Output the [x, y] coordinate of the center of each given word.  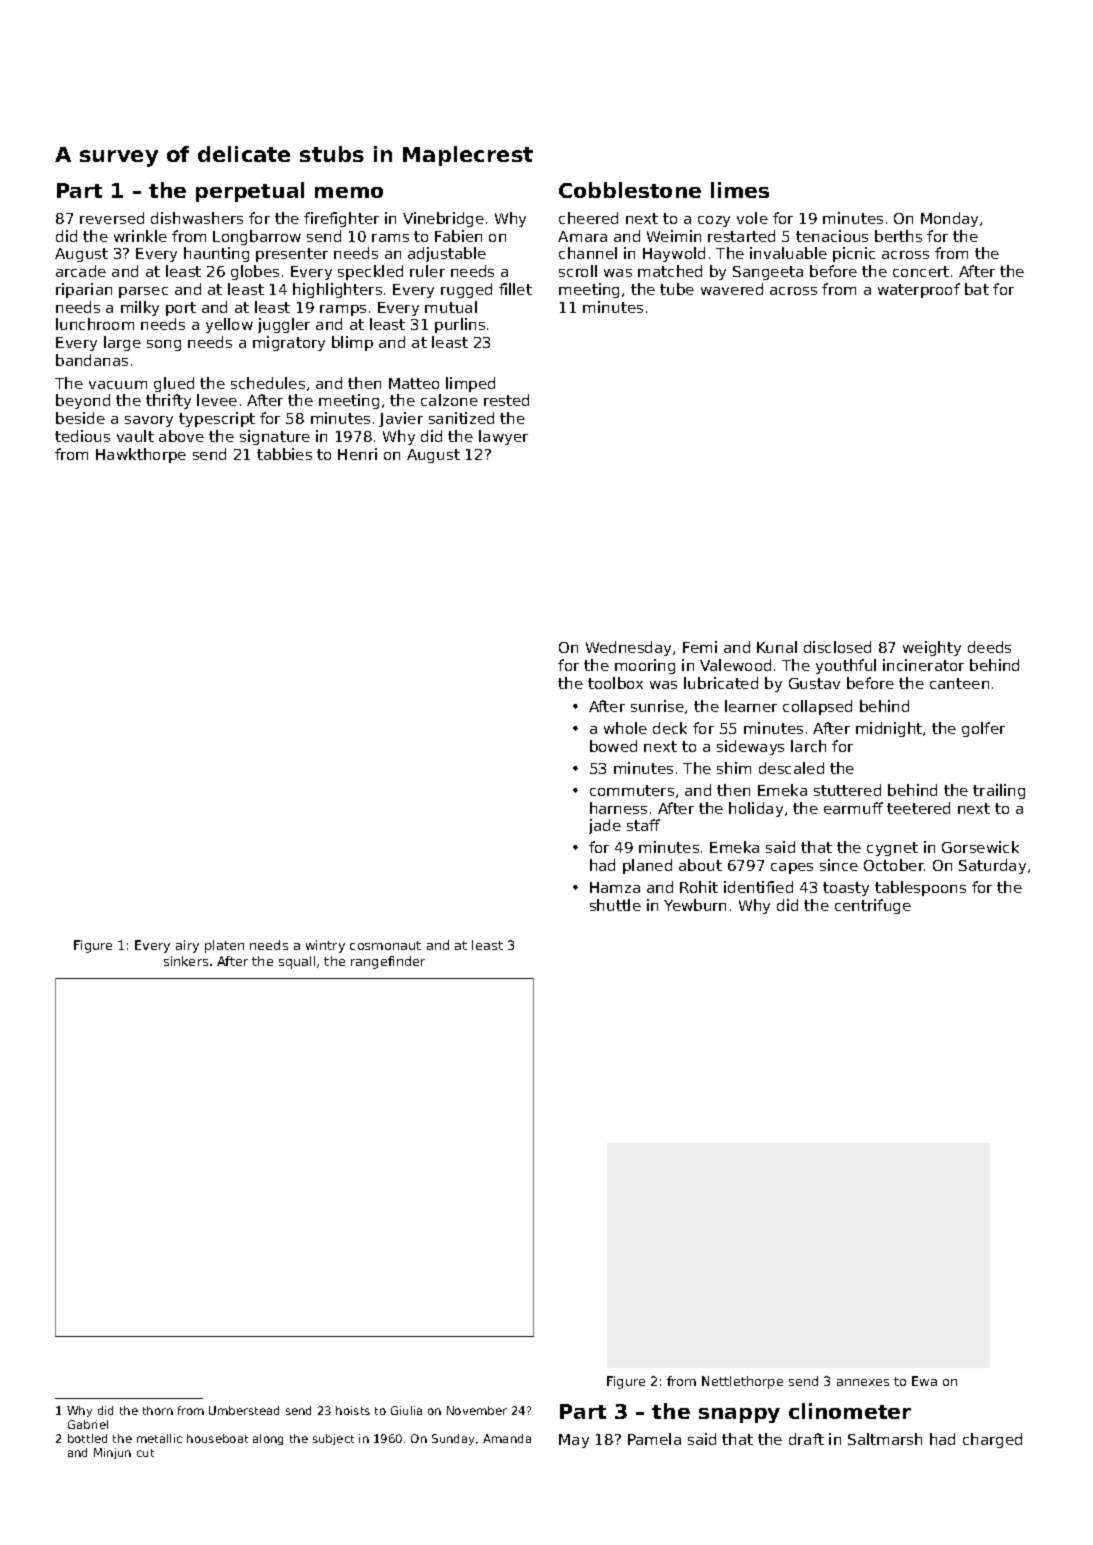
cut [145, 1453]
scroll [578, 271]
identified [758, 887]
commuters [632, 790]
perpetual [250, 192]
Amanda [507, 1438]
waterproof [919, 290]
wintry [325, 946]
